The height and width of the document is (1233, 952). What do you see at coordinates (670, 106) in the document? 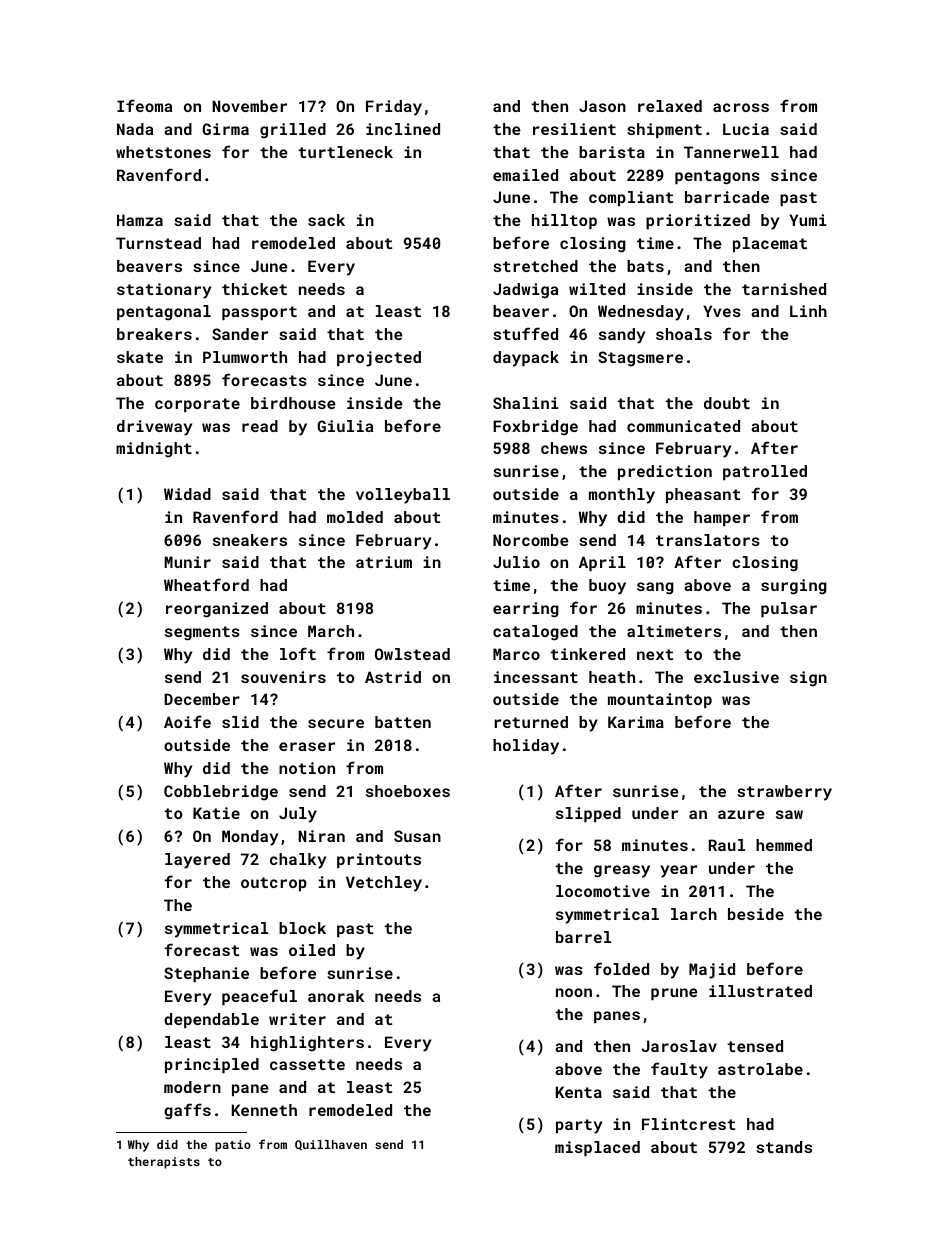
I see `relaxed` at bounding box center [670, 106].
